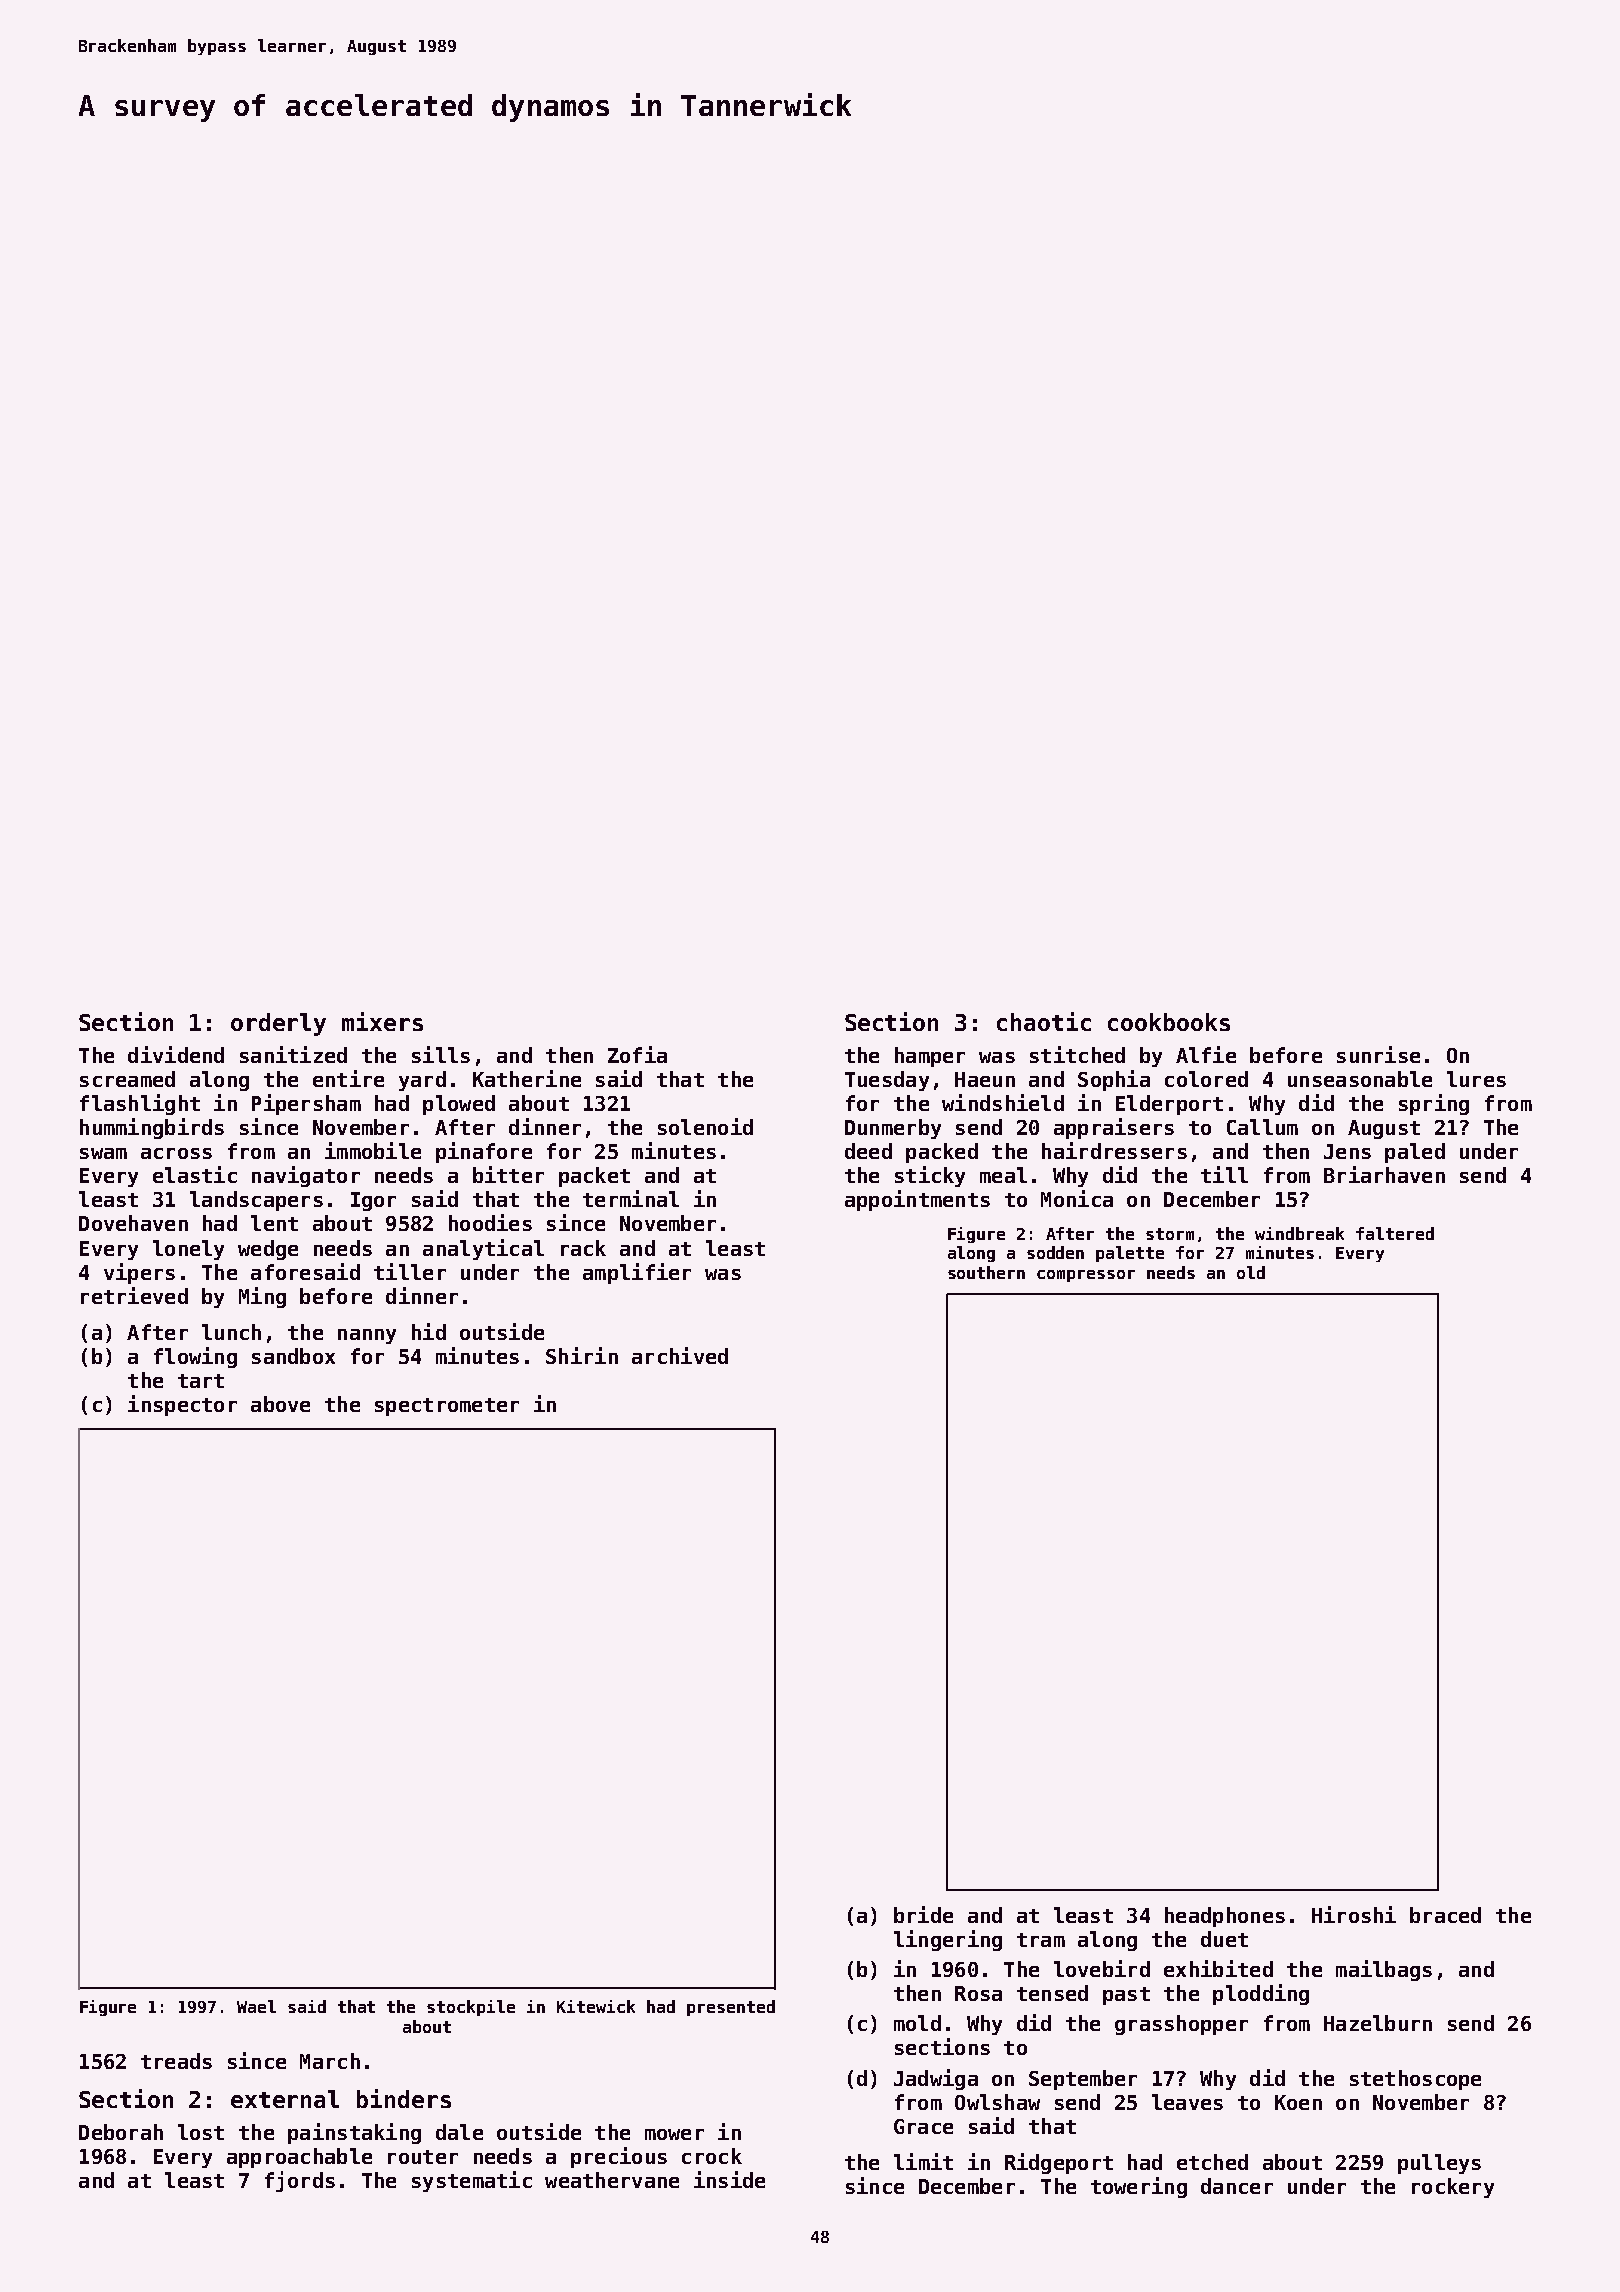  What do you see at coordinates (1415, 2080) in the screenshot?
I see `stethoscope` at bounding box center [1415, 2080].
